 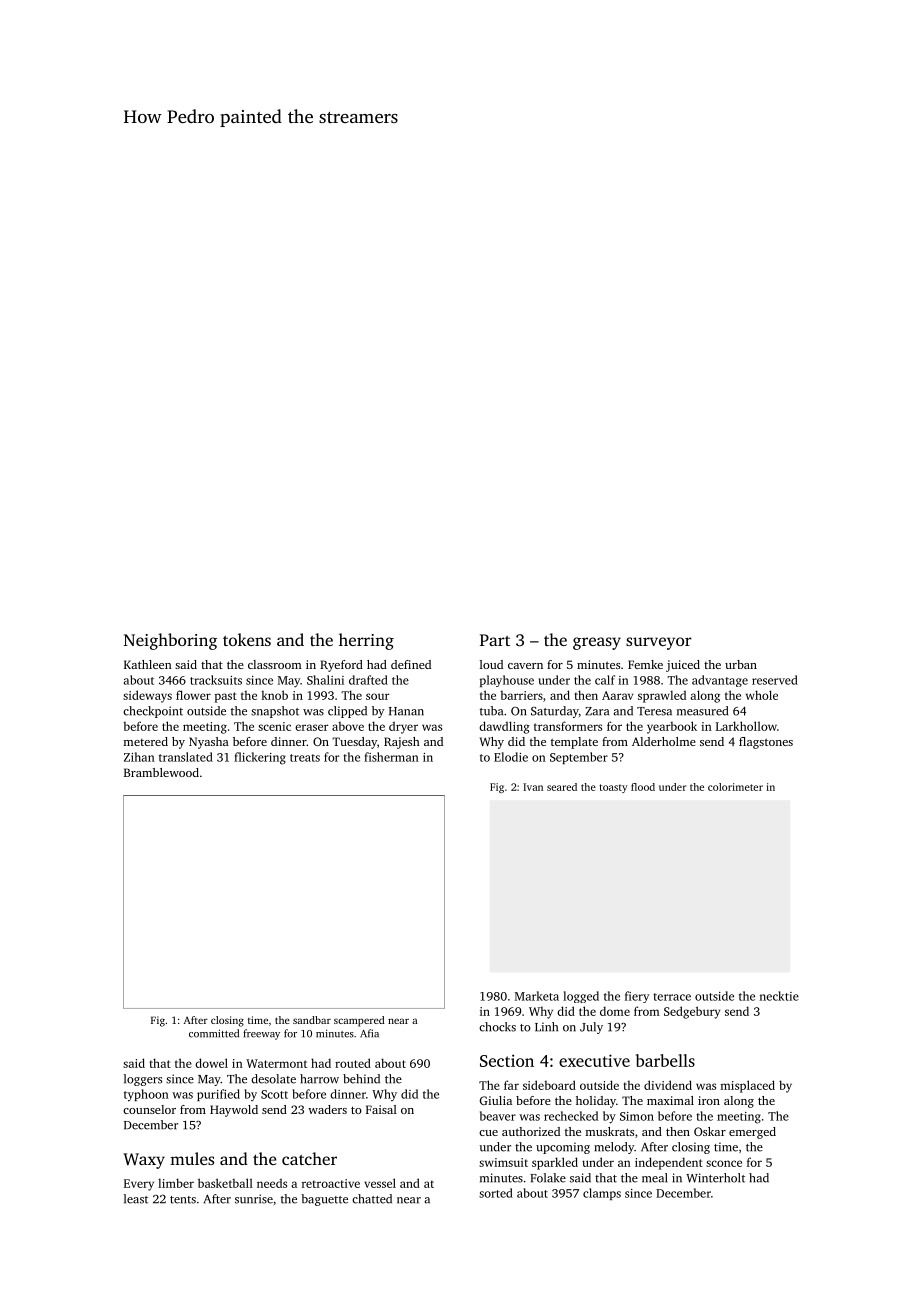 I want to click on herring, so click(x=366, y=641).
